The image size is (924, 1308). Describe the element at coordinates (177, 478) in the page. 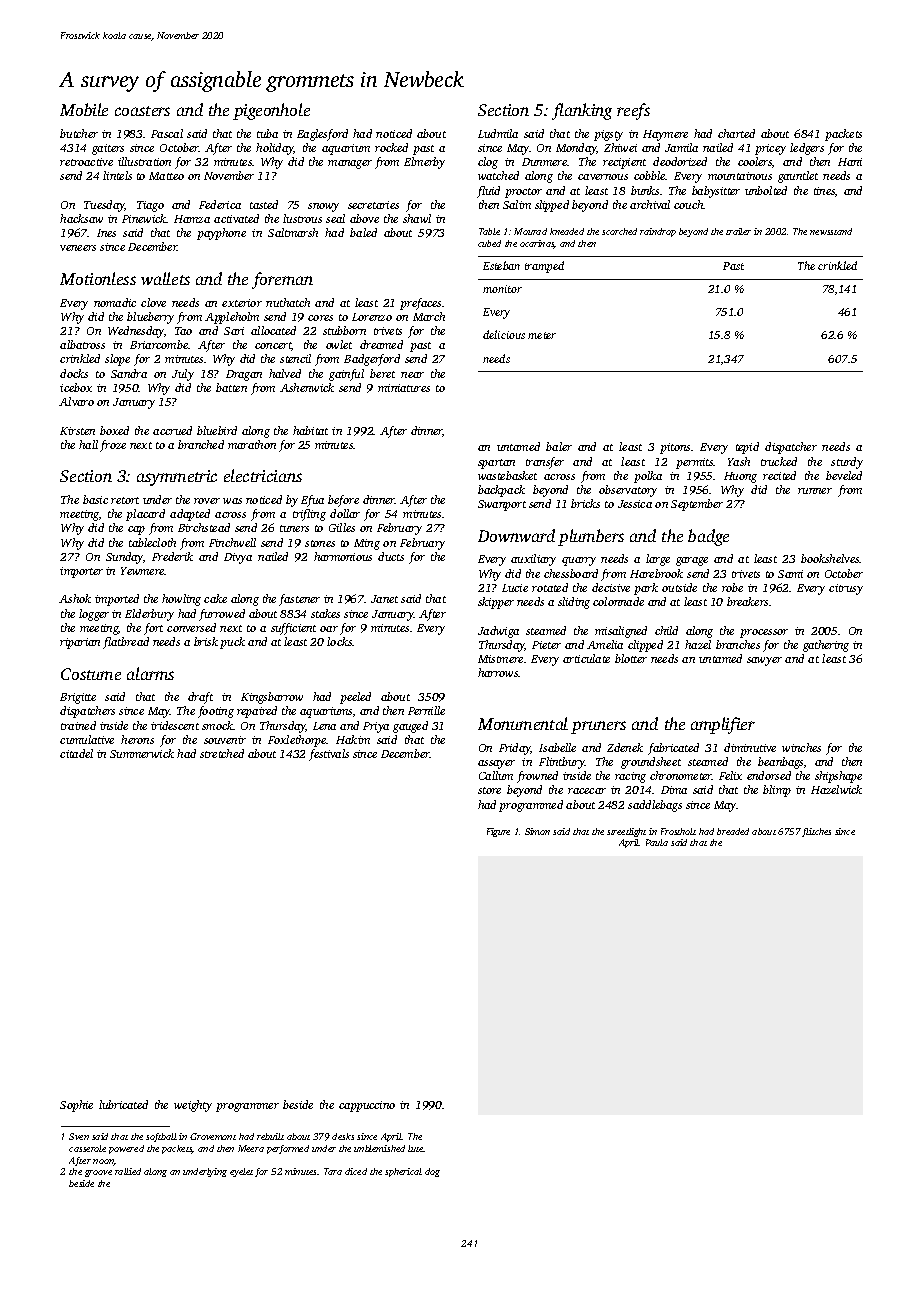

I see `asymmetric` at that location.
